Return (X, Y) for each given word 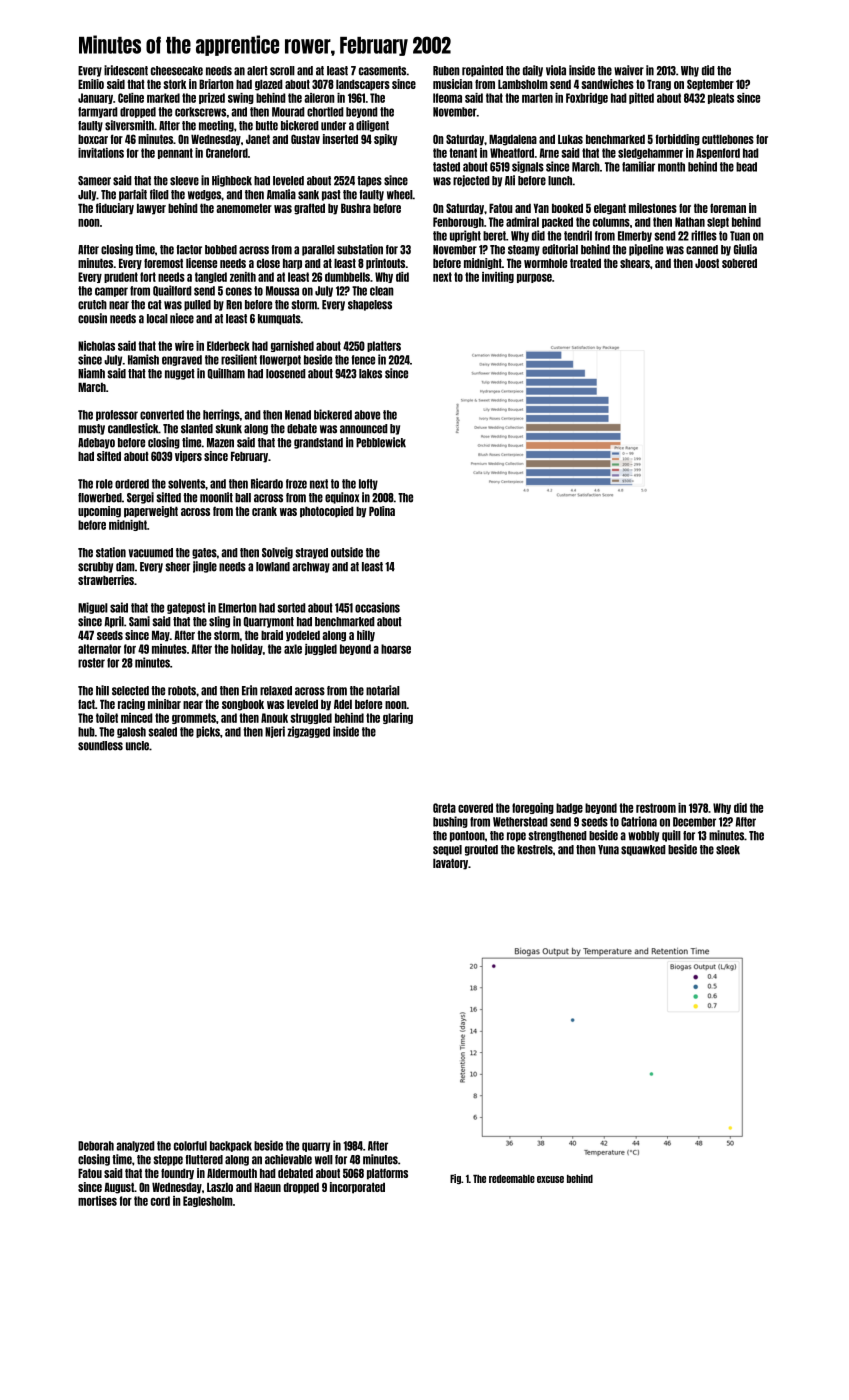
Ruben (446, 71)
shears (635, 263)
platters (384, 346)
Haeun (267, 1187)
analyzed (135, 1146)
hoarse (396, 649)
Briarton (216, 84)
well (324, 1160)
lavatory (451, 864)
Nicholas (96, 346)
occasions (377, 607)
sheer (178, 567)
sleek (728, 850)
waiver (629, 70)
